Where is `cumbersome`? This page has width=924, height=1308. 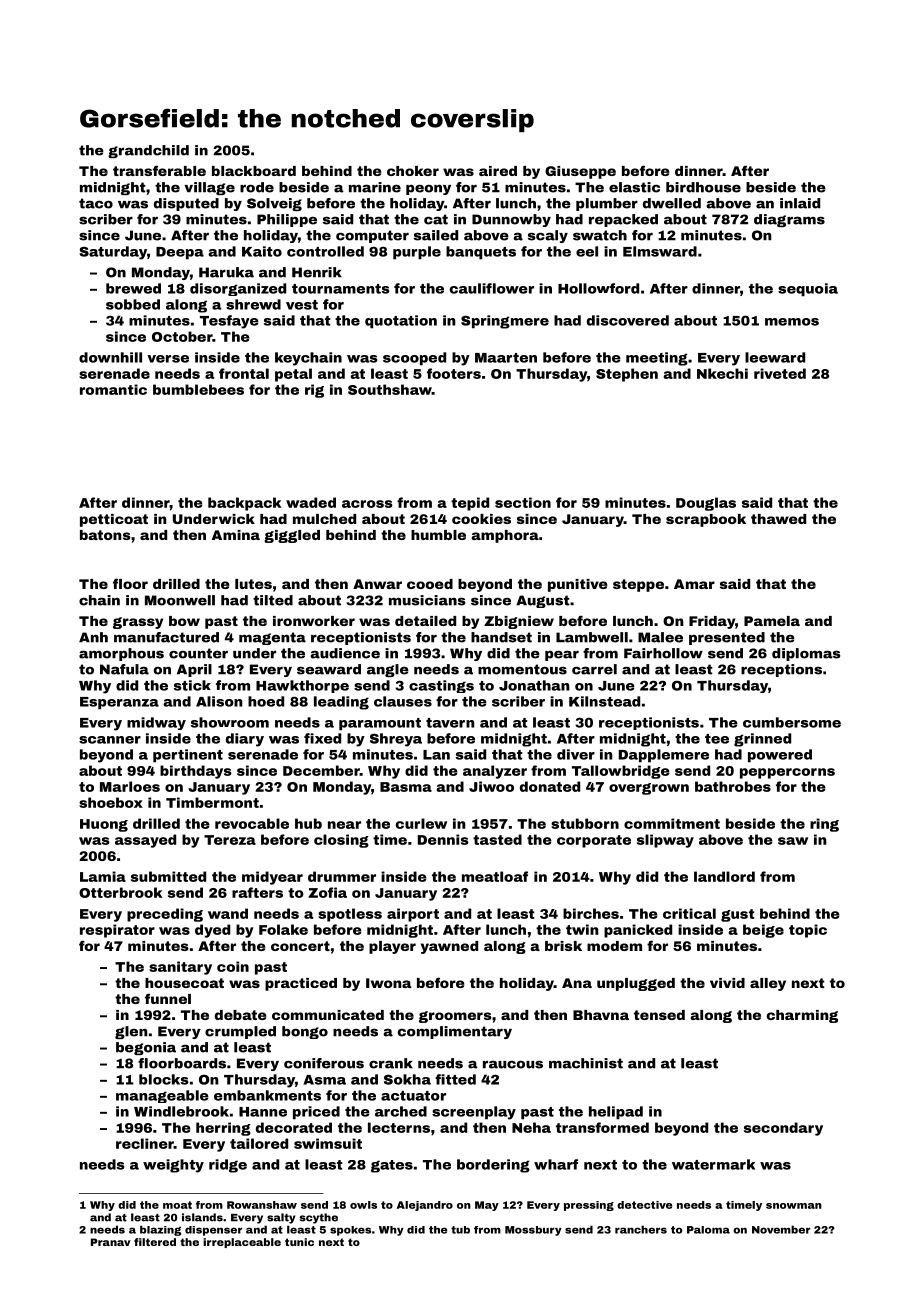 cumbersome is located at coordinates (792, 722).
